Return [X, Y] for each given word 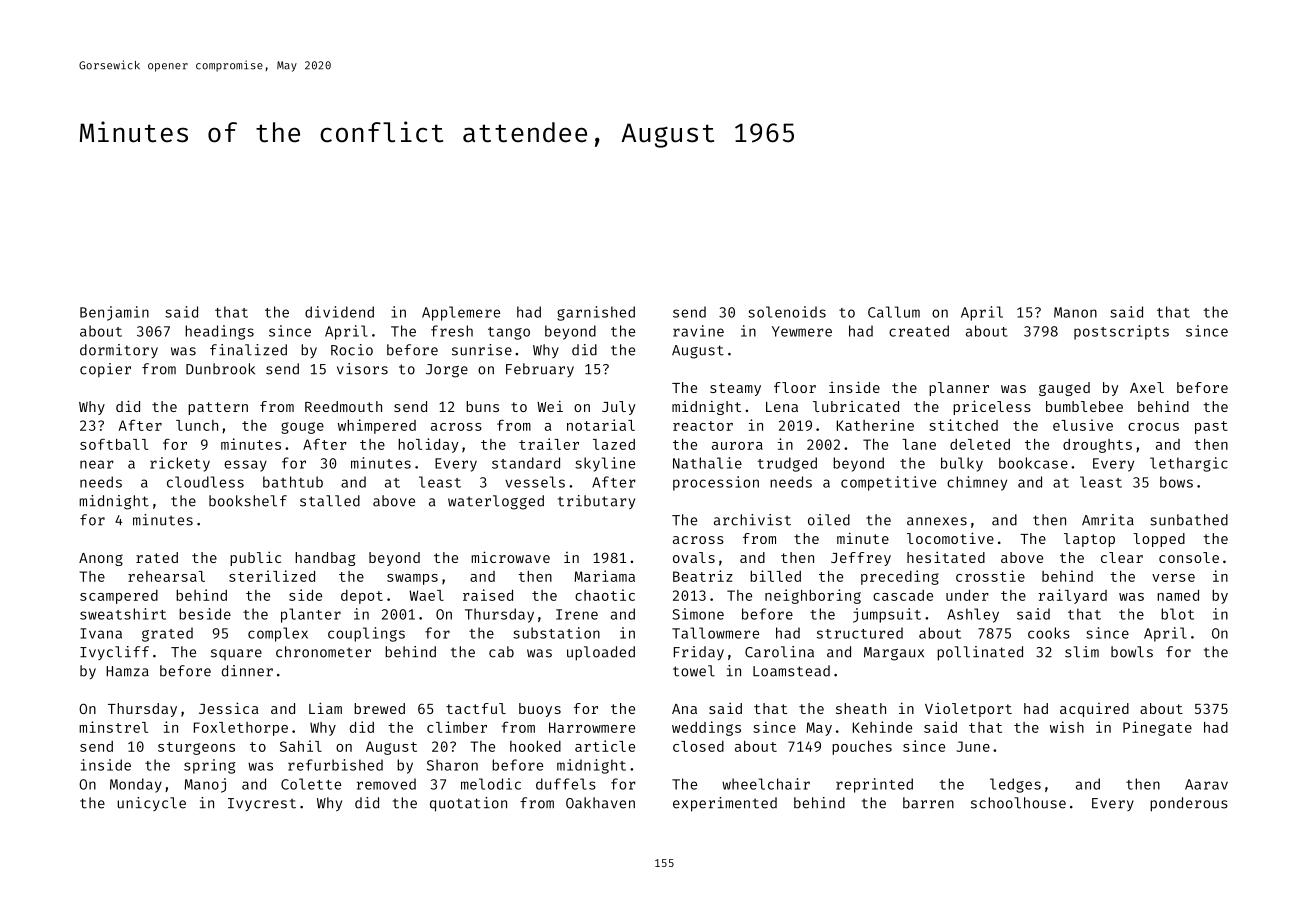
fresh [452, 331]
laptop [1089, 540]
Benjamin [114, 313]
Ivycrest [262, 804]
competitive [888, 483]
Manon [1075, 312]
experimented [725, 804]
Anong [101, 559]
